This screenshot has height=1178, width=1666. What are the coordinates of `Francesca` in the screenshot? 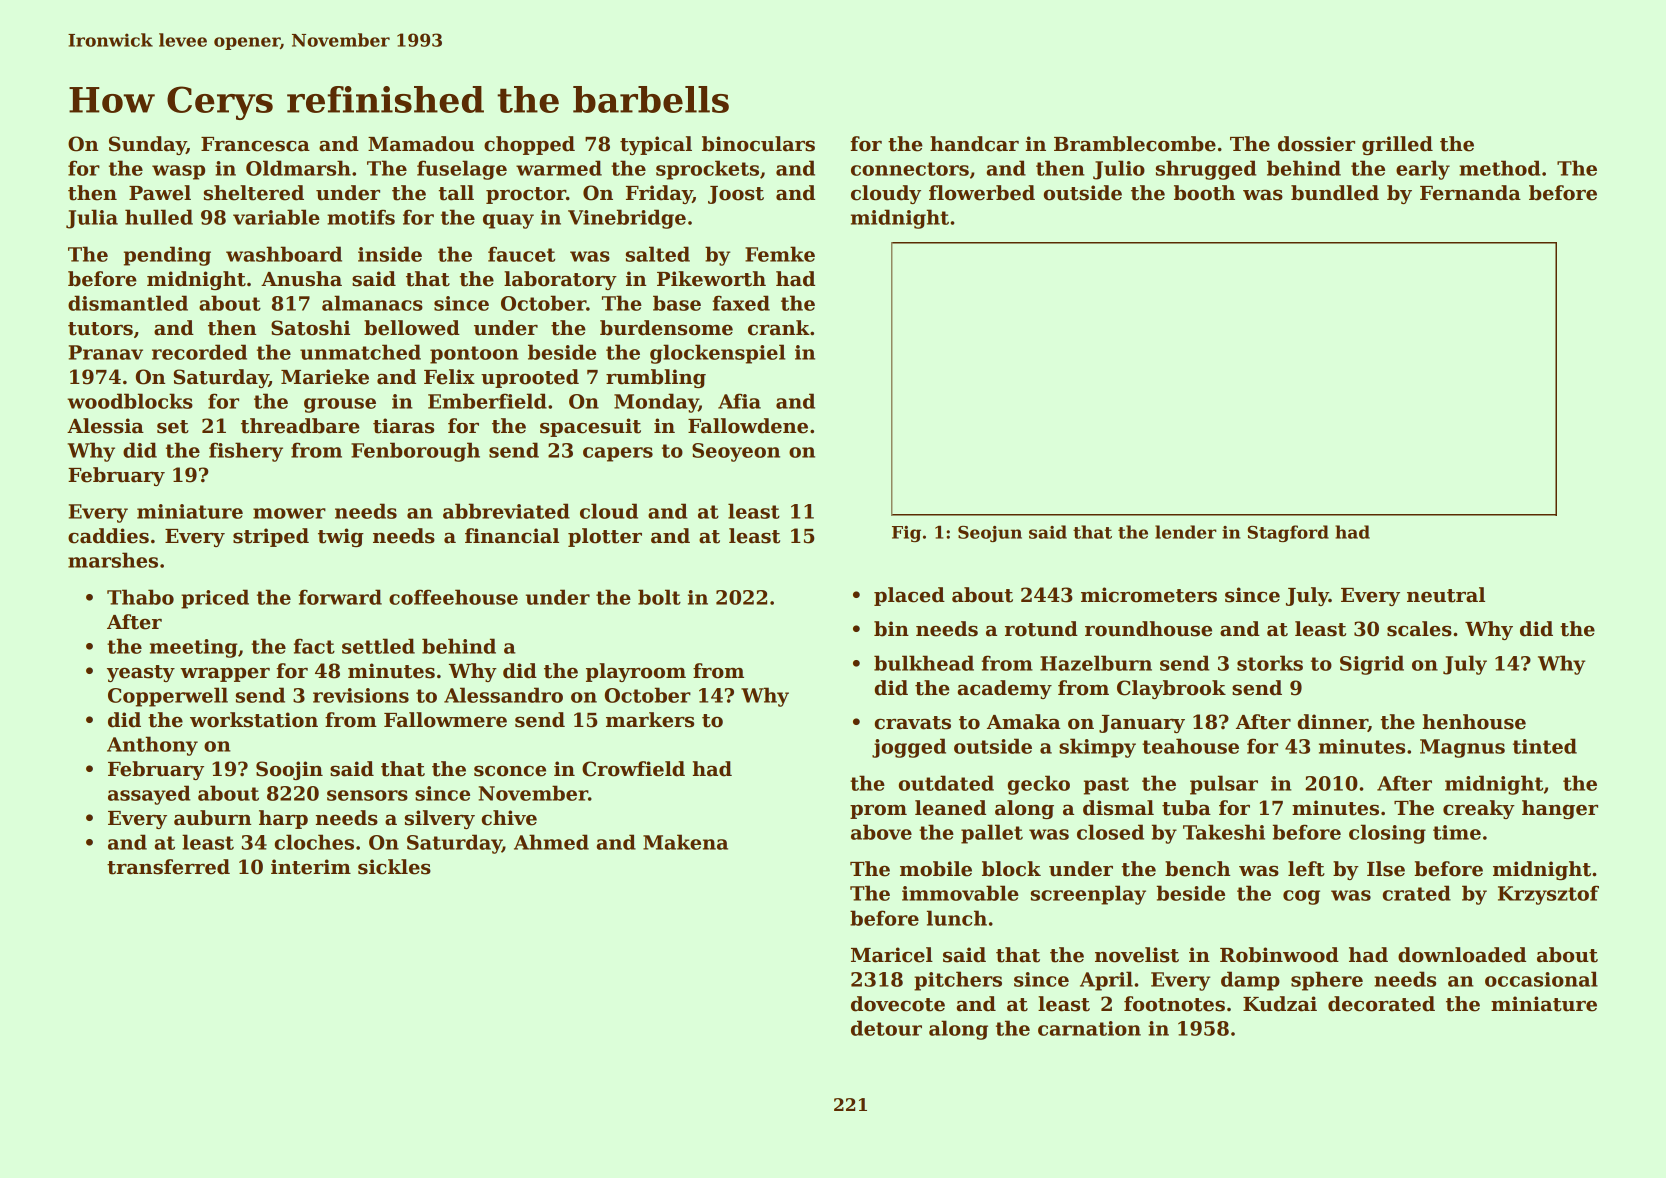 It's located at (255, 144).
